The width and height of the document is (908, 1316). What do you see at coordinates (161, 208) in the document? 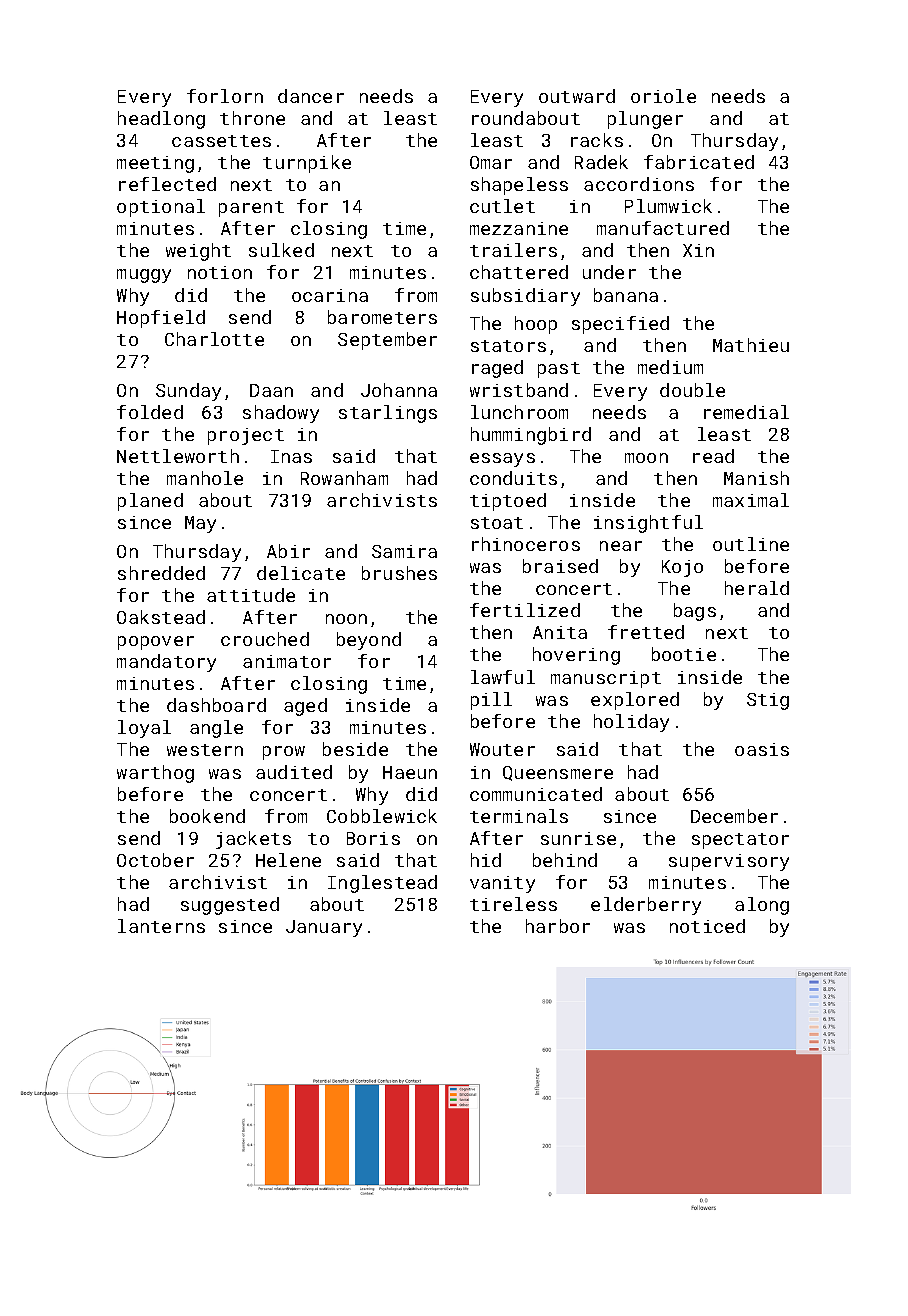
I see `optional` at bounding box center [161, 208].
